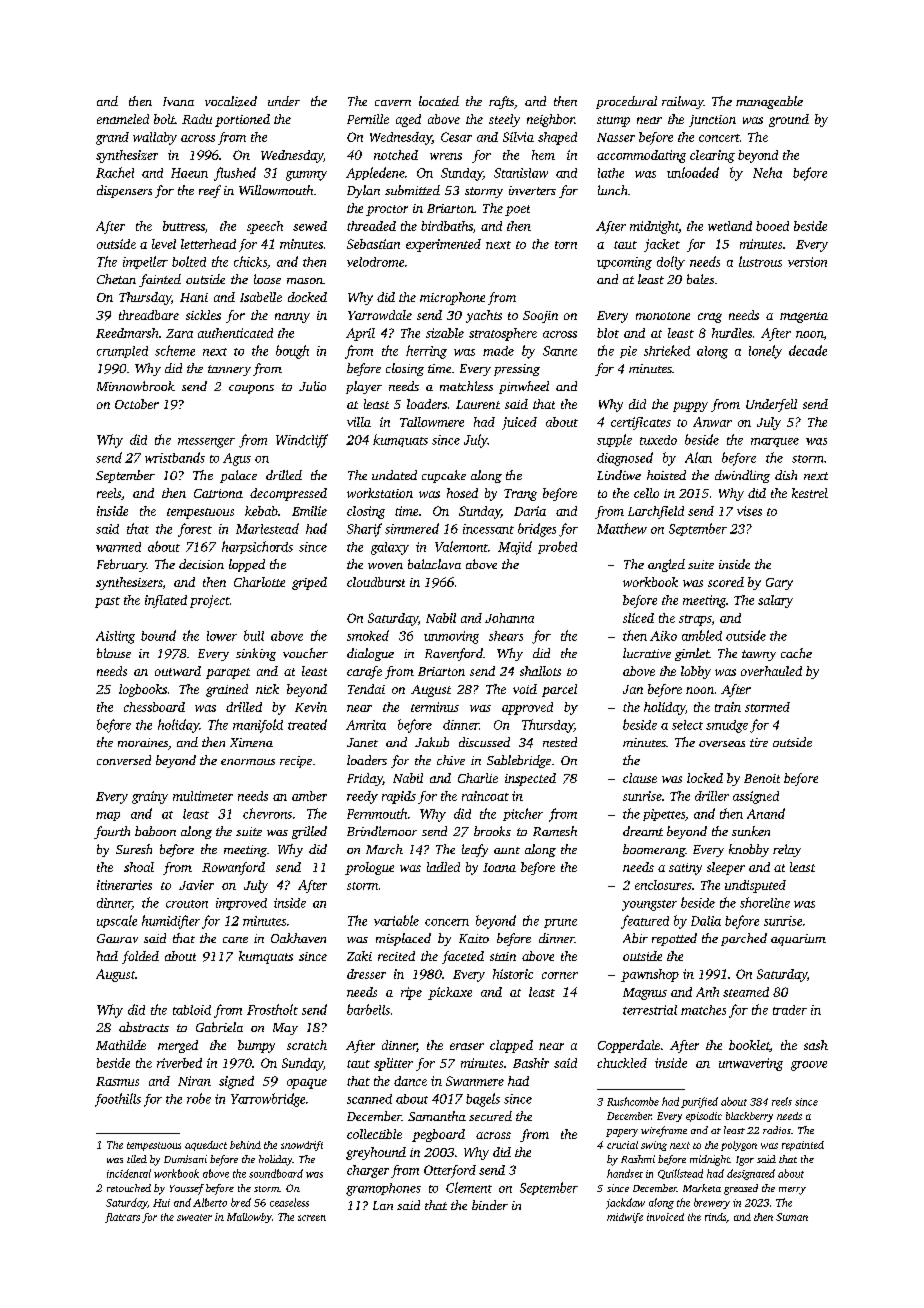 Image resolution: width=924 pixels, height=1308 pixels. I want to click on vises, so click(749, 511).
